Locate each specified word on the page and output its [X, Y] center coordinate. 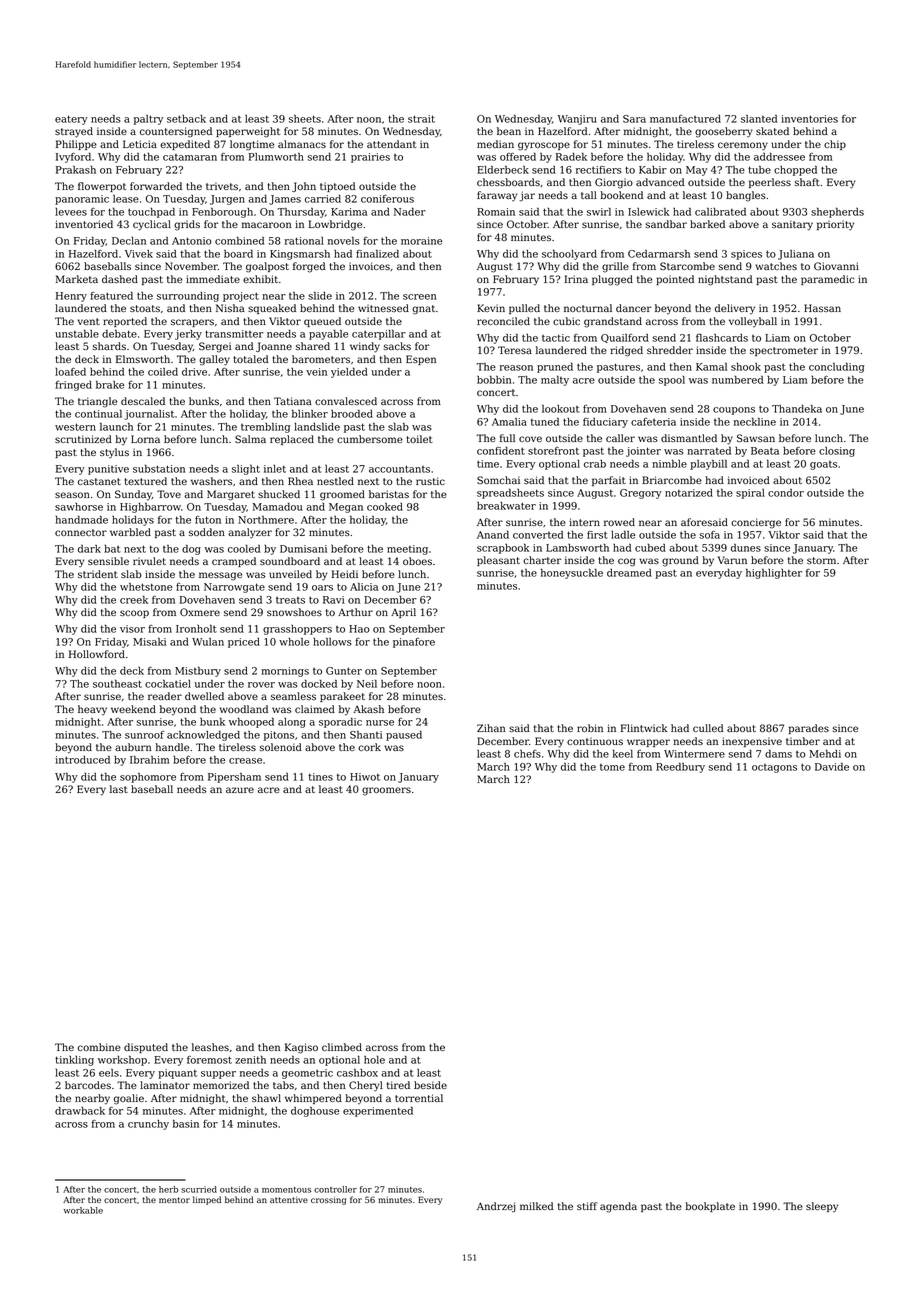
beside [430, 1085]
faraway [497, 196]
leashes [210, 1047]
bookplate [710, 1207]
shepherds [837, 212]
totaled [250, 359]
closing [837, 452]
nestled [335, 481]
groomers [386, 791]
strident [98, 574]
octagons [774, 768]
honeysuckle [572, 573]
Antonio [191, 241]
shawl [266, 1098]
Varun [732, 560]
